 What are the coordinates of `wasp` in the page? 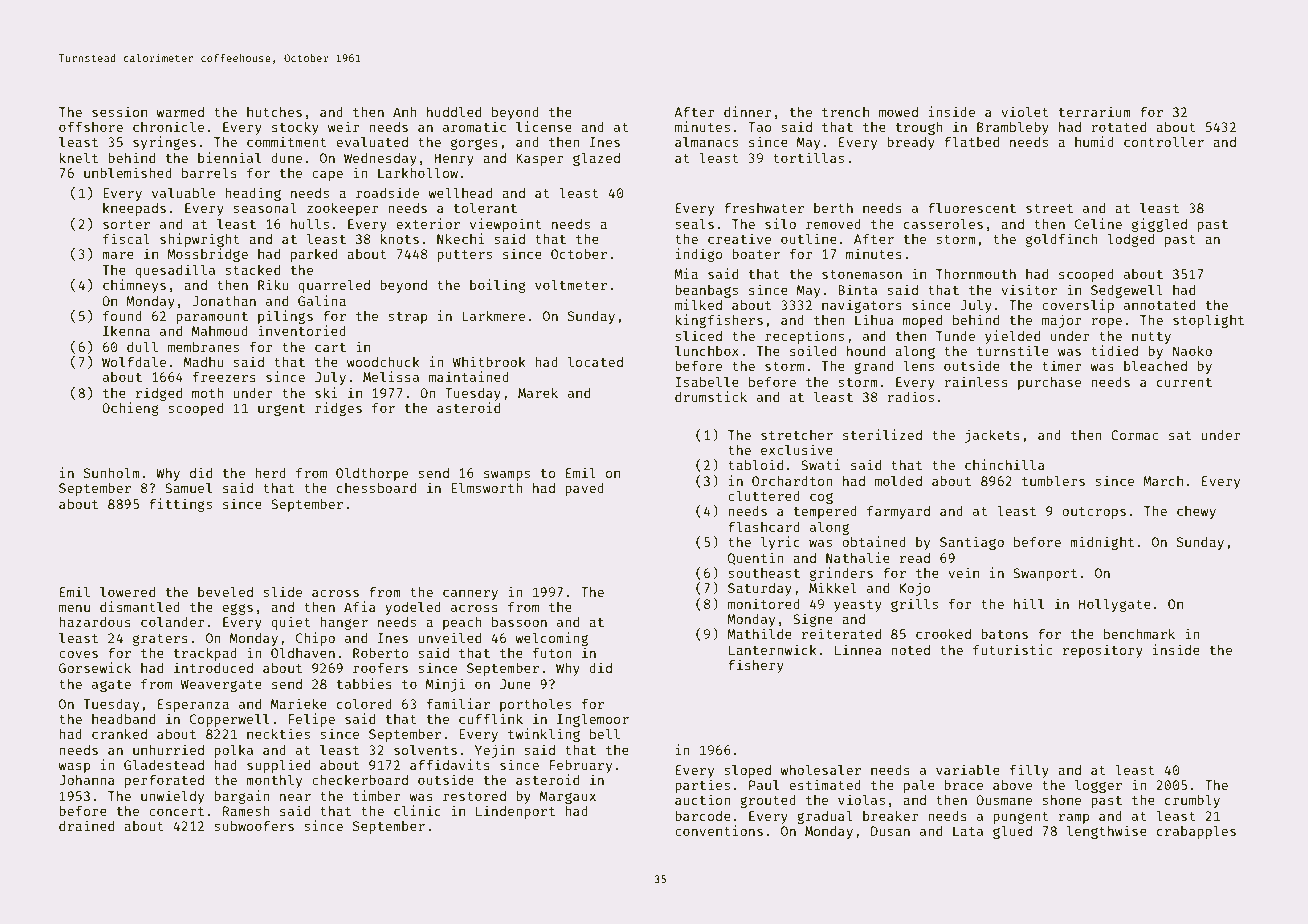 It's located at (74, 767).
